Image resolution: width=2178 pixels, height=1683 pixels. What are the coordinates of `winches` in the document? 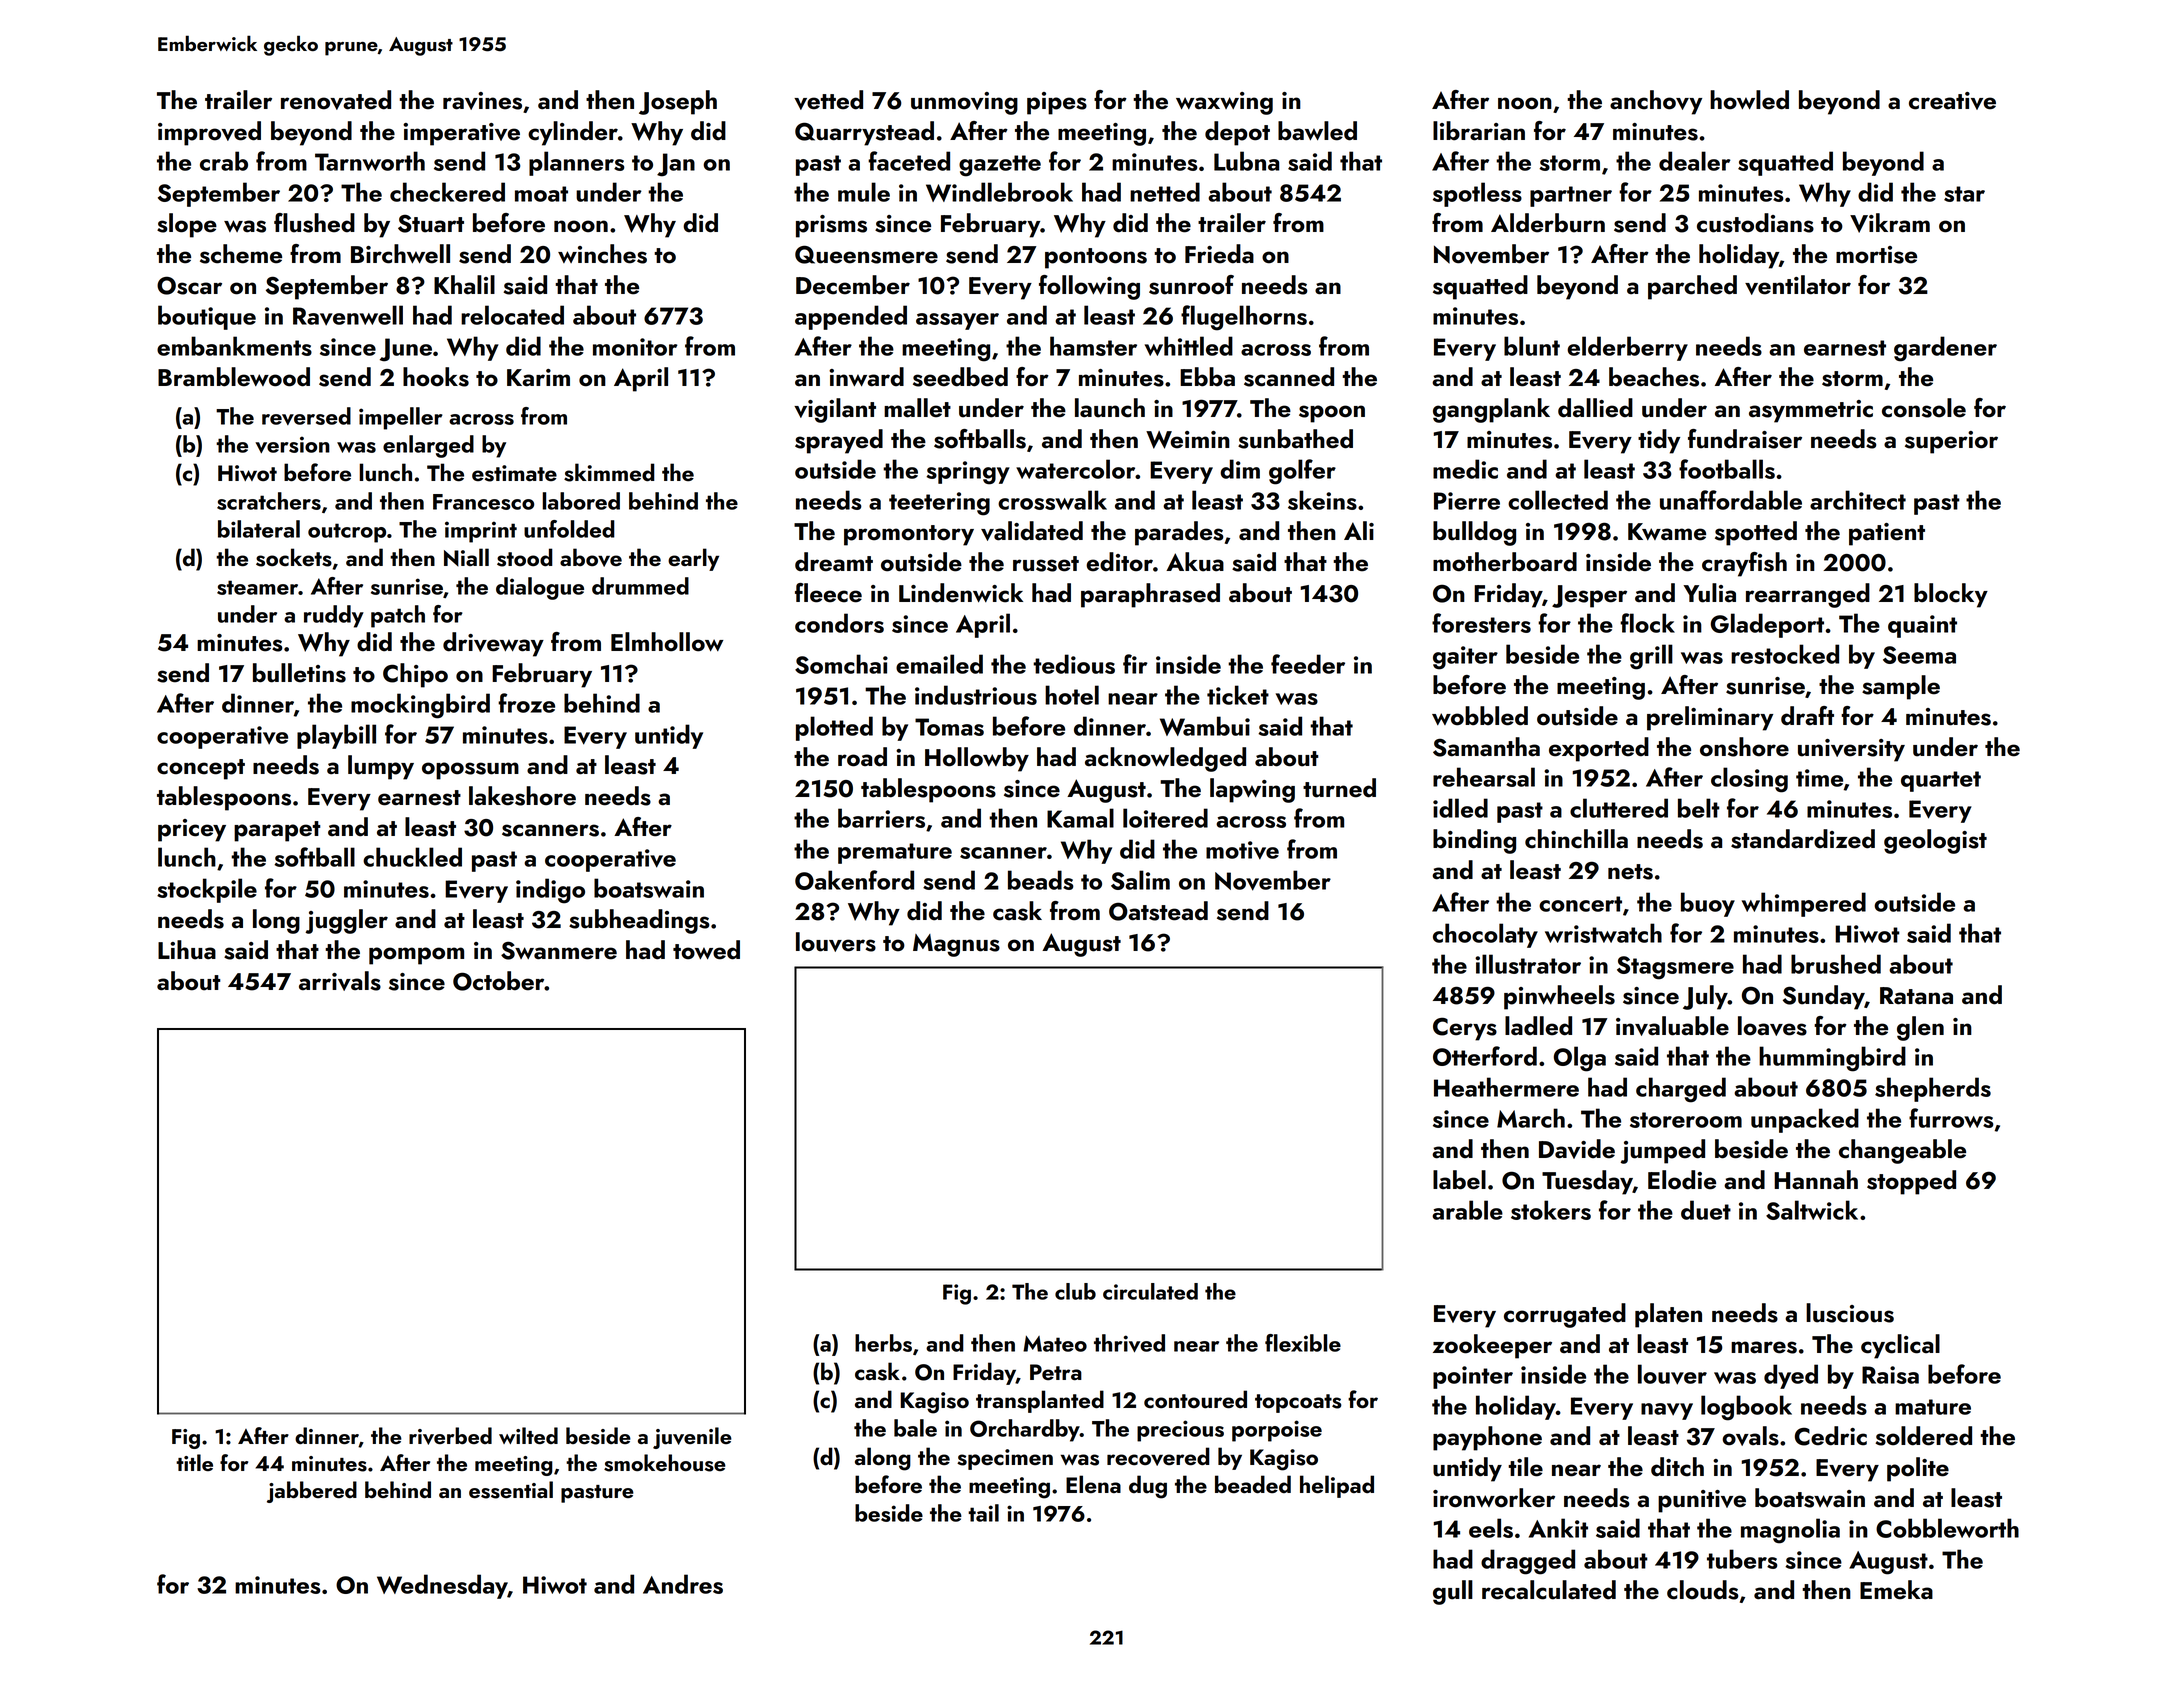 It's located at (602, 254).
